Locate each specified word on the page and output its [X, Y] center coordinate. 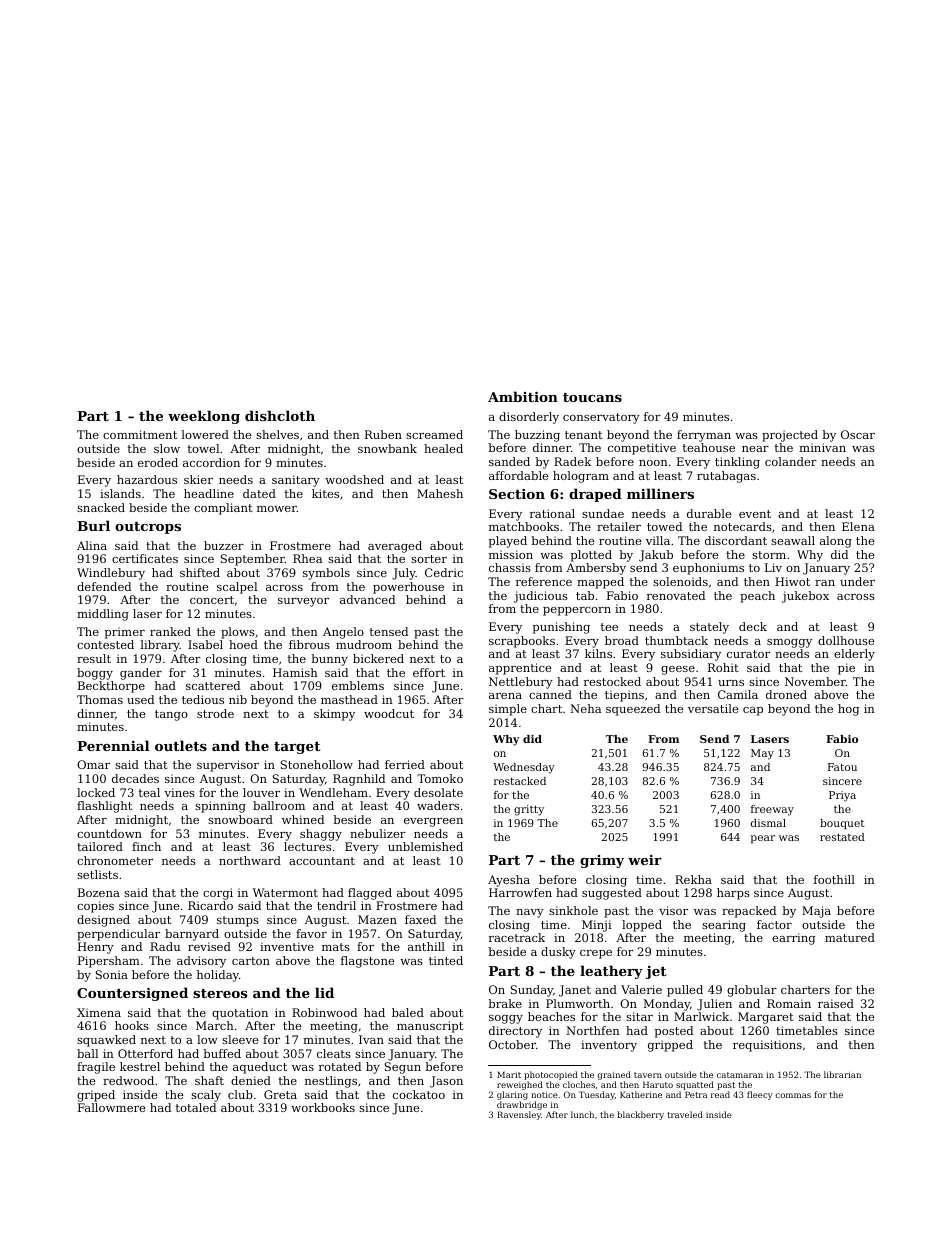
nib [238, 699]
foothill [834, 879]
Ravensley [519, 1116]
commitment [140, 434]
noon [653, 463]
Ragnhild [359, 780]
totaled [196, 1107]
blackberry [640, 1115]
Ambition [523, 396]
